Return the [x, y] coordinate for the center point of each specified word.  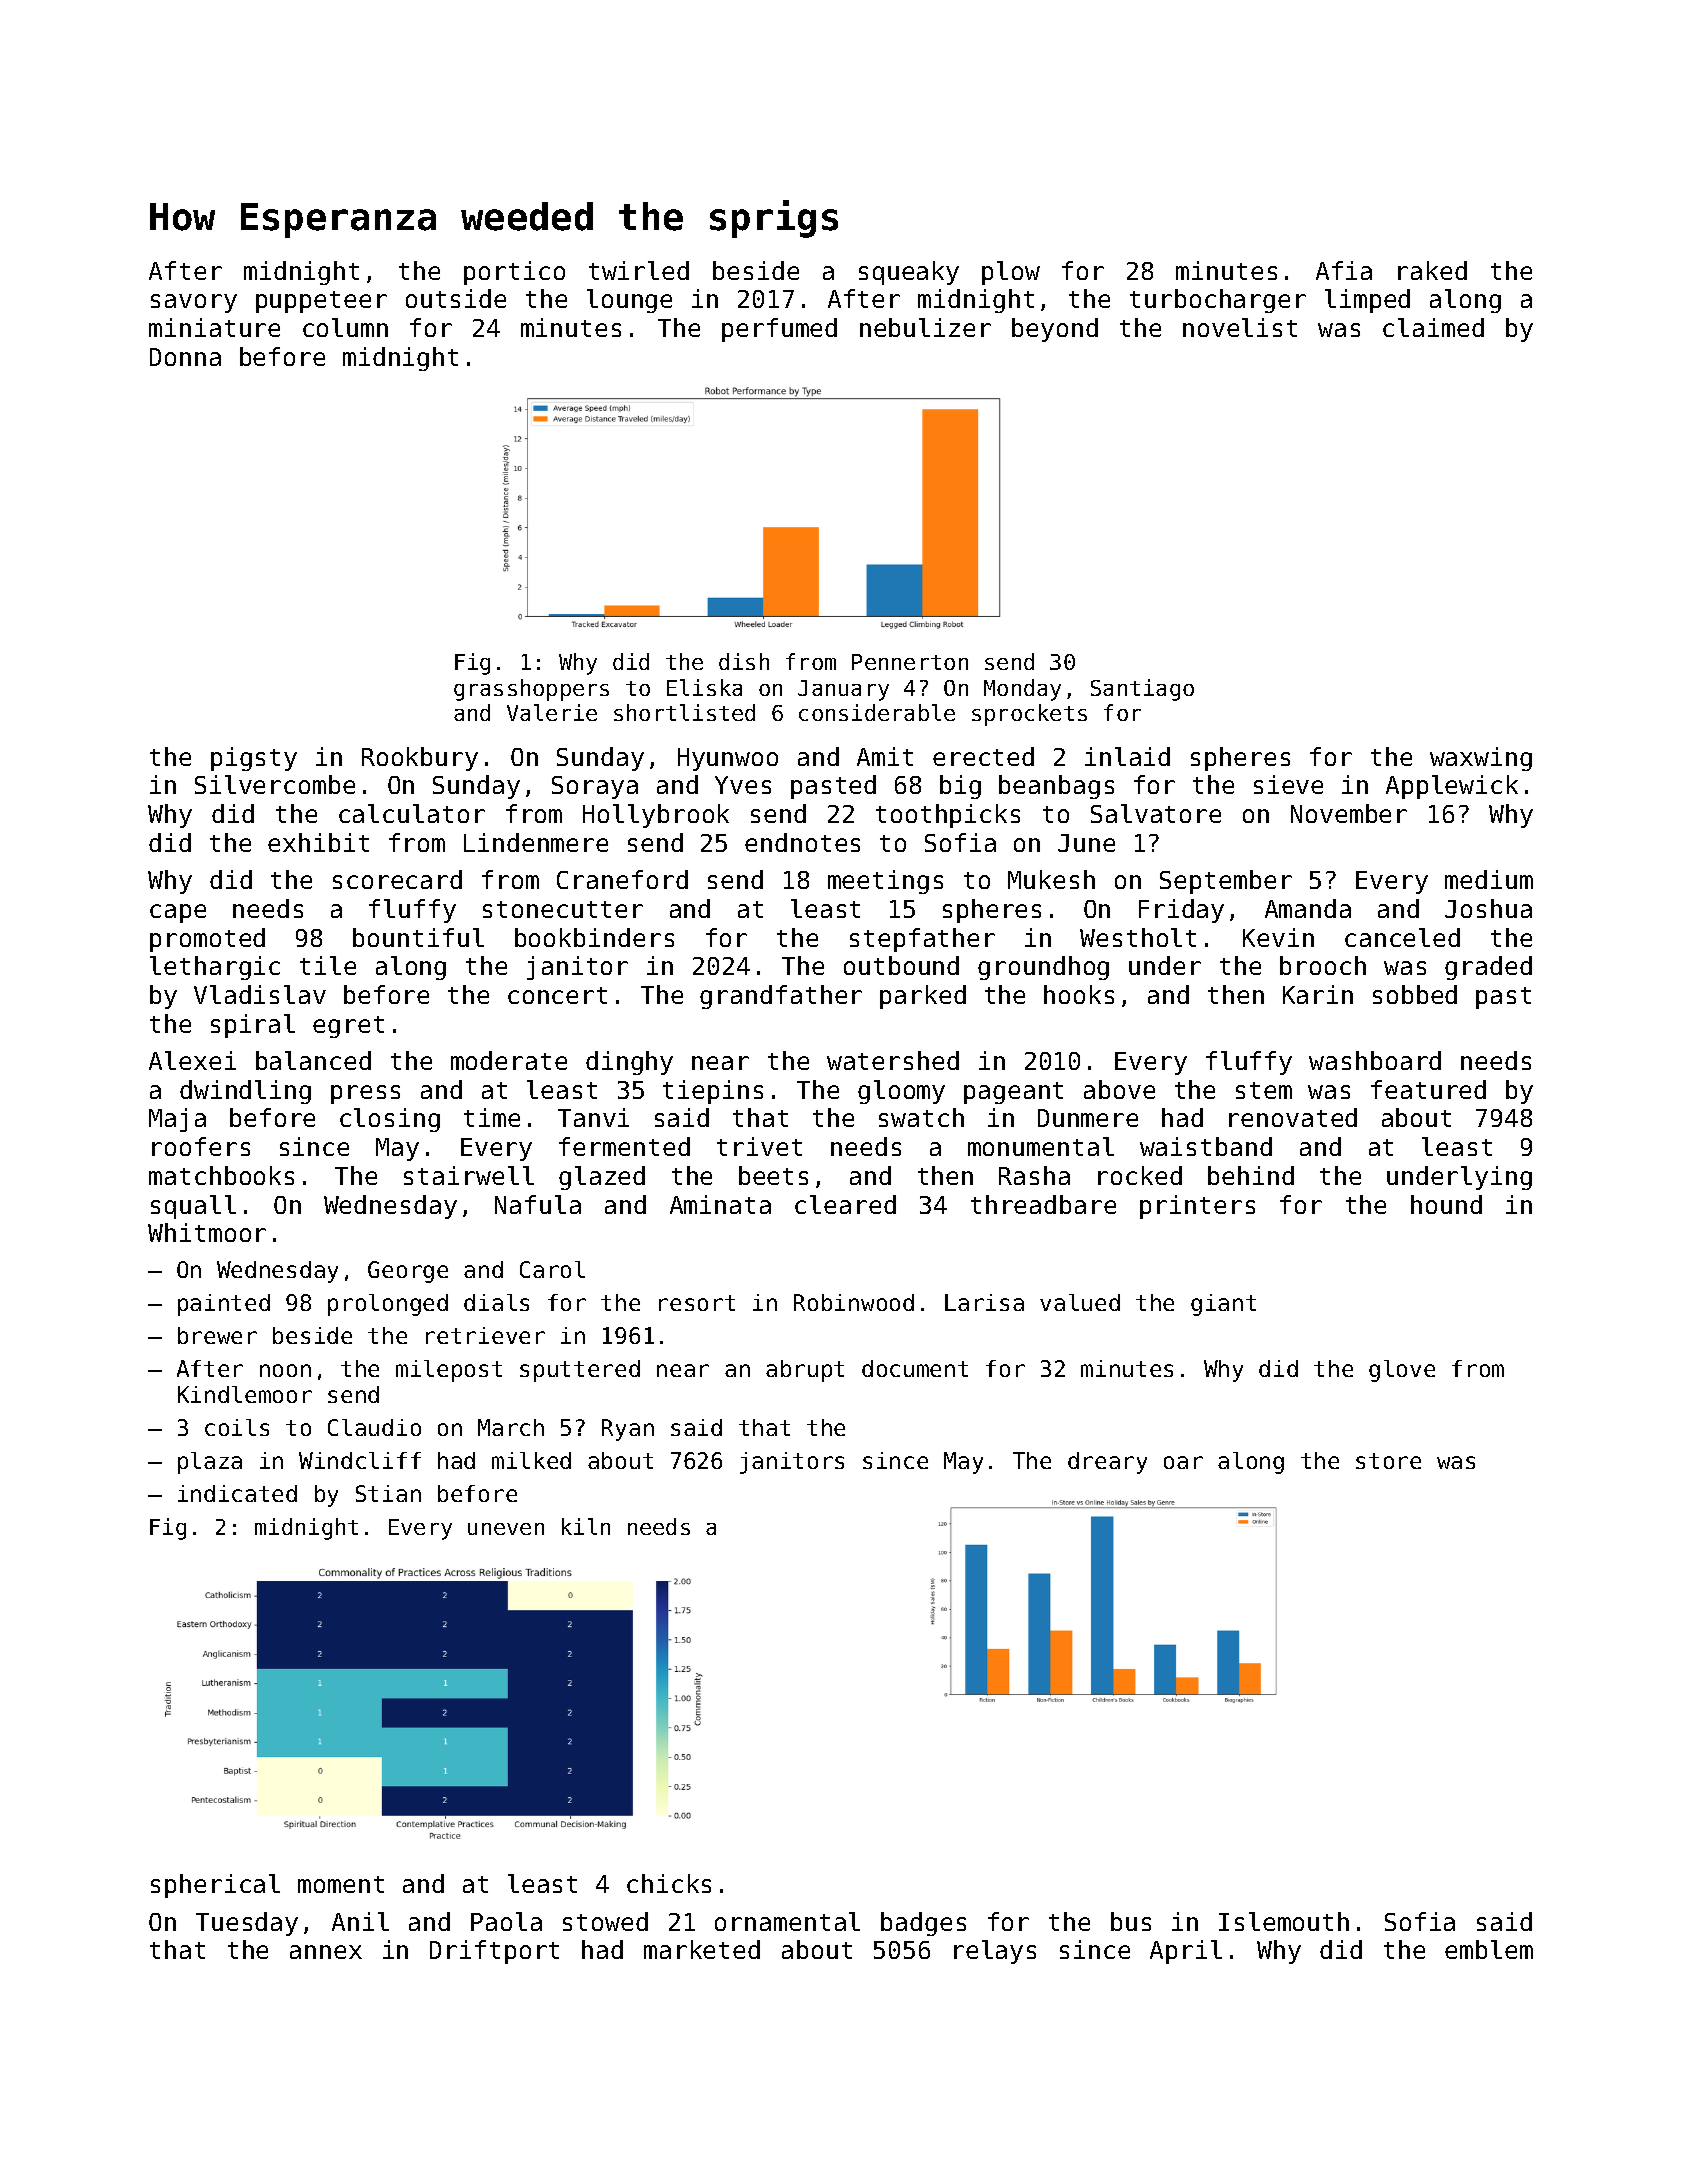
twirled [639, 270]
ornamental [787, 1921]
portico [514, 273]
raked [1432, 270]
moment [341, 1884]
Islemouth [1284, 1921]
